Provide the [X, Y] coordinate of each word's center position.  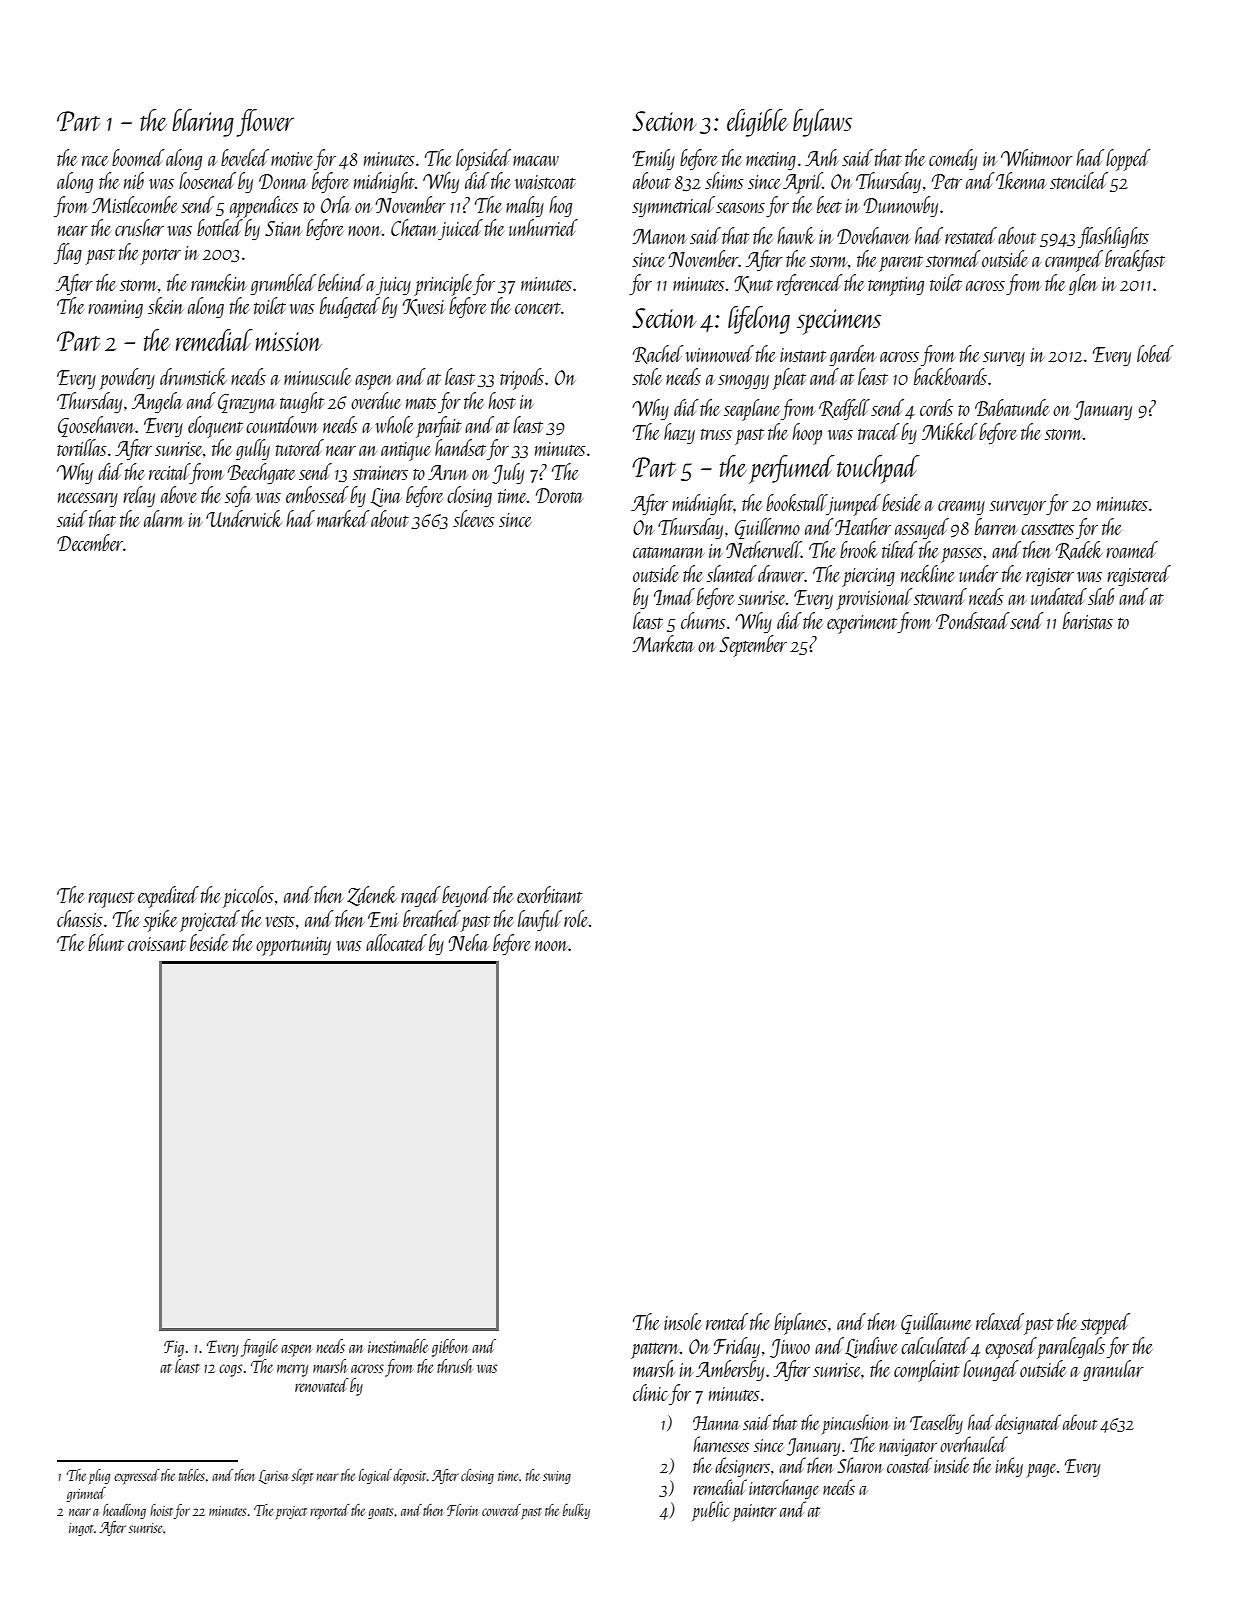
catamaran [668, 552]
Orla [336, 204]
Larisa [273, 1477]
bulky [576, 1511]
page [1041, 1470]
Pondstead [973, 620]
